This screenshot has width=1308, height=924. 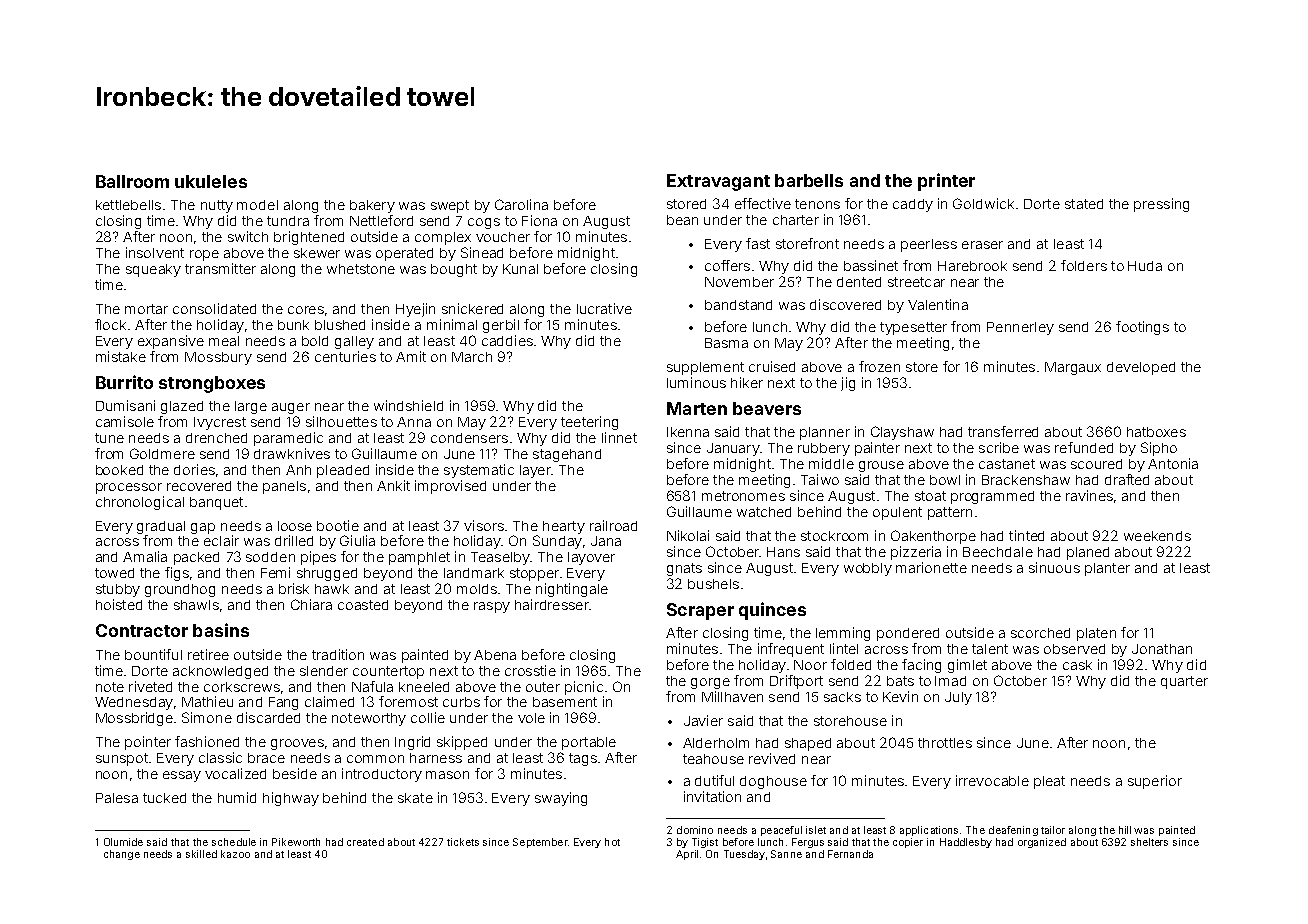 What do you see at coordinates (848, 384) in the screenshot?
I see `jig` at bounding box center [848, 384].
